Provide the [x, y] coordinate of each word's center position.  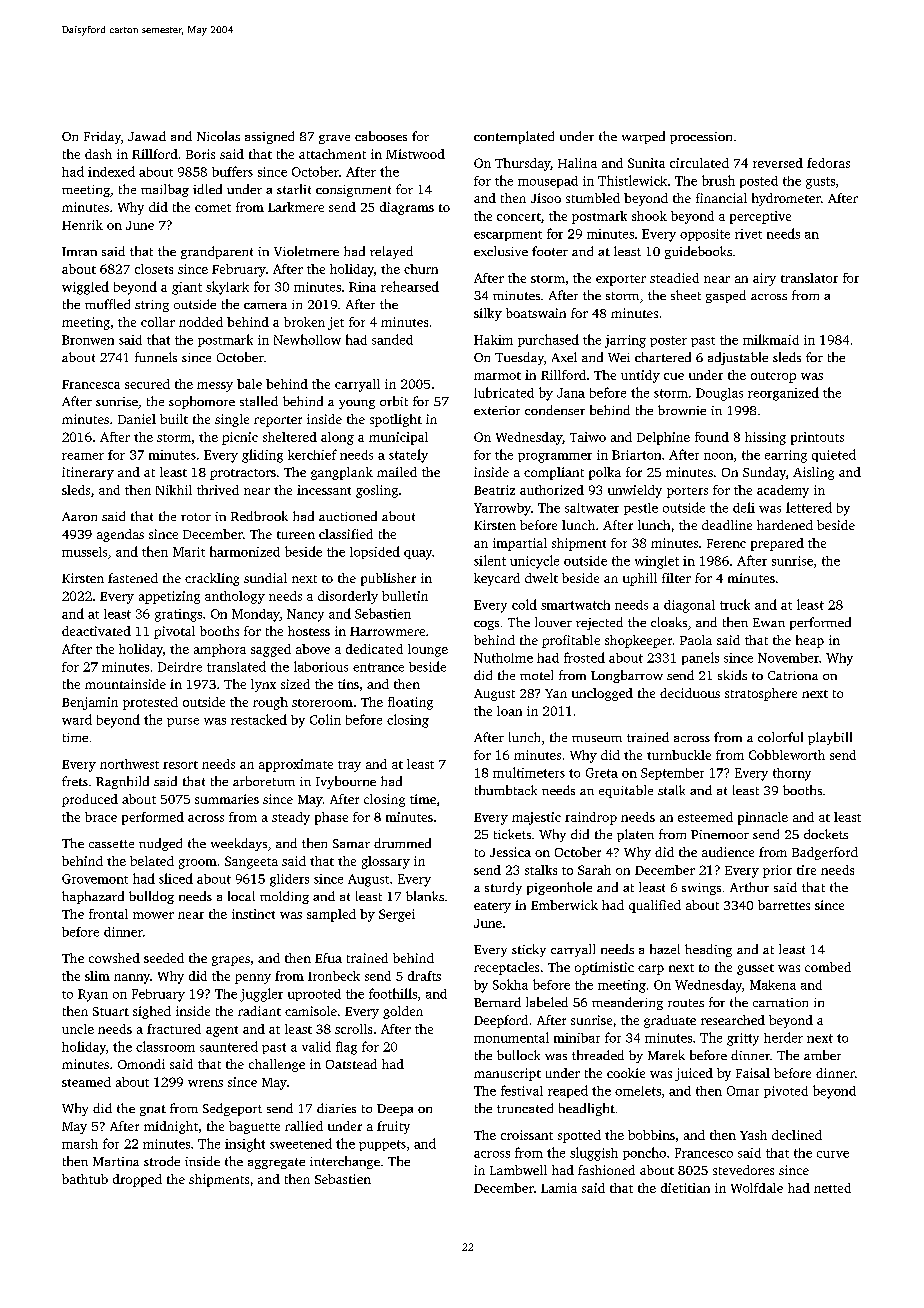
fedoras [828, 163]
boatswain [536, 313]
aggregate [276, 1163]
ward [77, 719]
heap [810, 641]
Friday [102, 137]
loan [509, 711]
